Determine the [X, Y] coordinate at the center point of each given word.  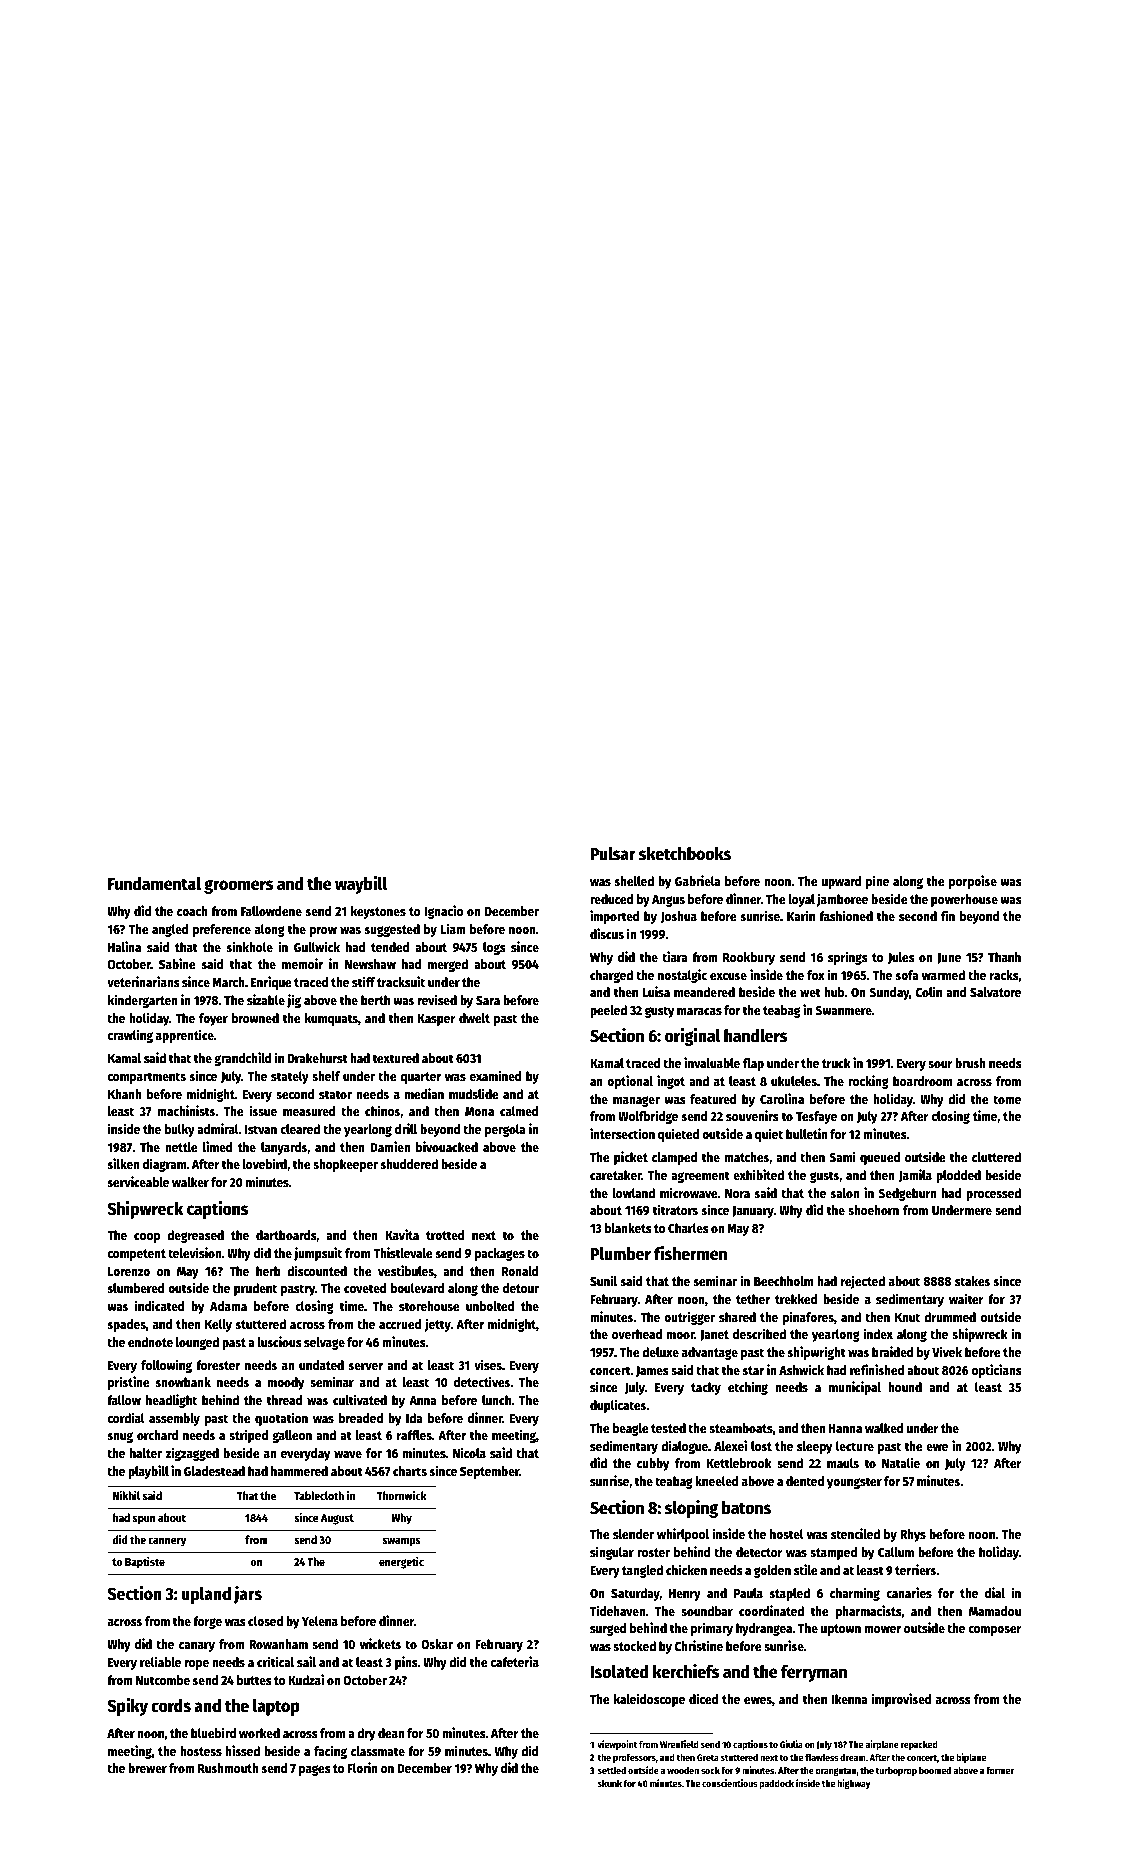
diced [703, 1698]
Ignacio [444, 912]
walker [190, 1182]
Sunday [889, 993]
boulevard [417, 1288]
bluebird [213, 1732]
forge [207, 1622]
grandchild [243, 1059]
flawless [822, 1757]
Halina [124, 946]
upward [842, 882]
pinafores [808, 1318]
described [759, 1333]
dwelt [474, 1018]
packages [500, 1254]
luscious [279, 1341]
